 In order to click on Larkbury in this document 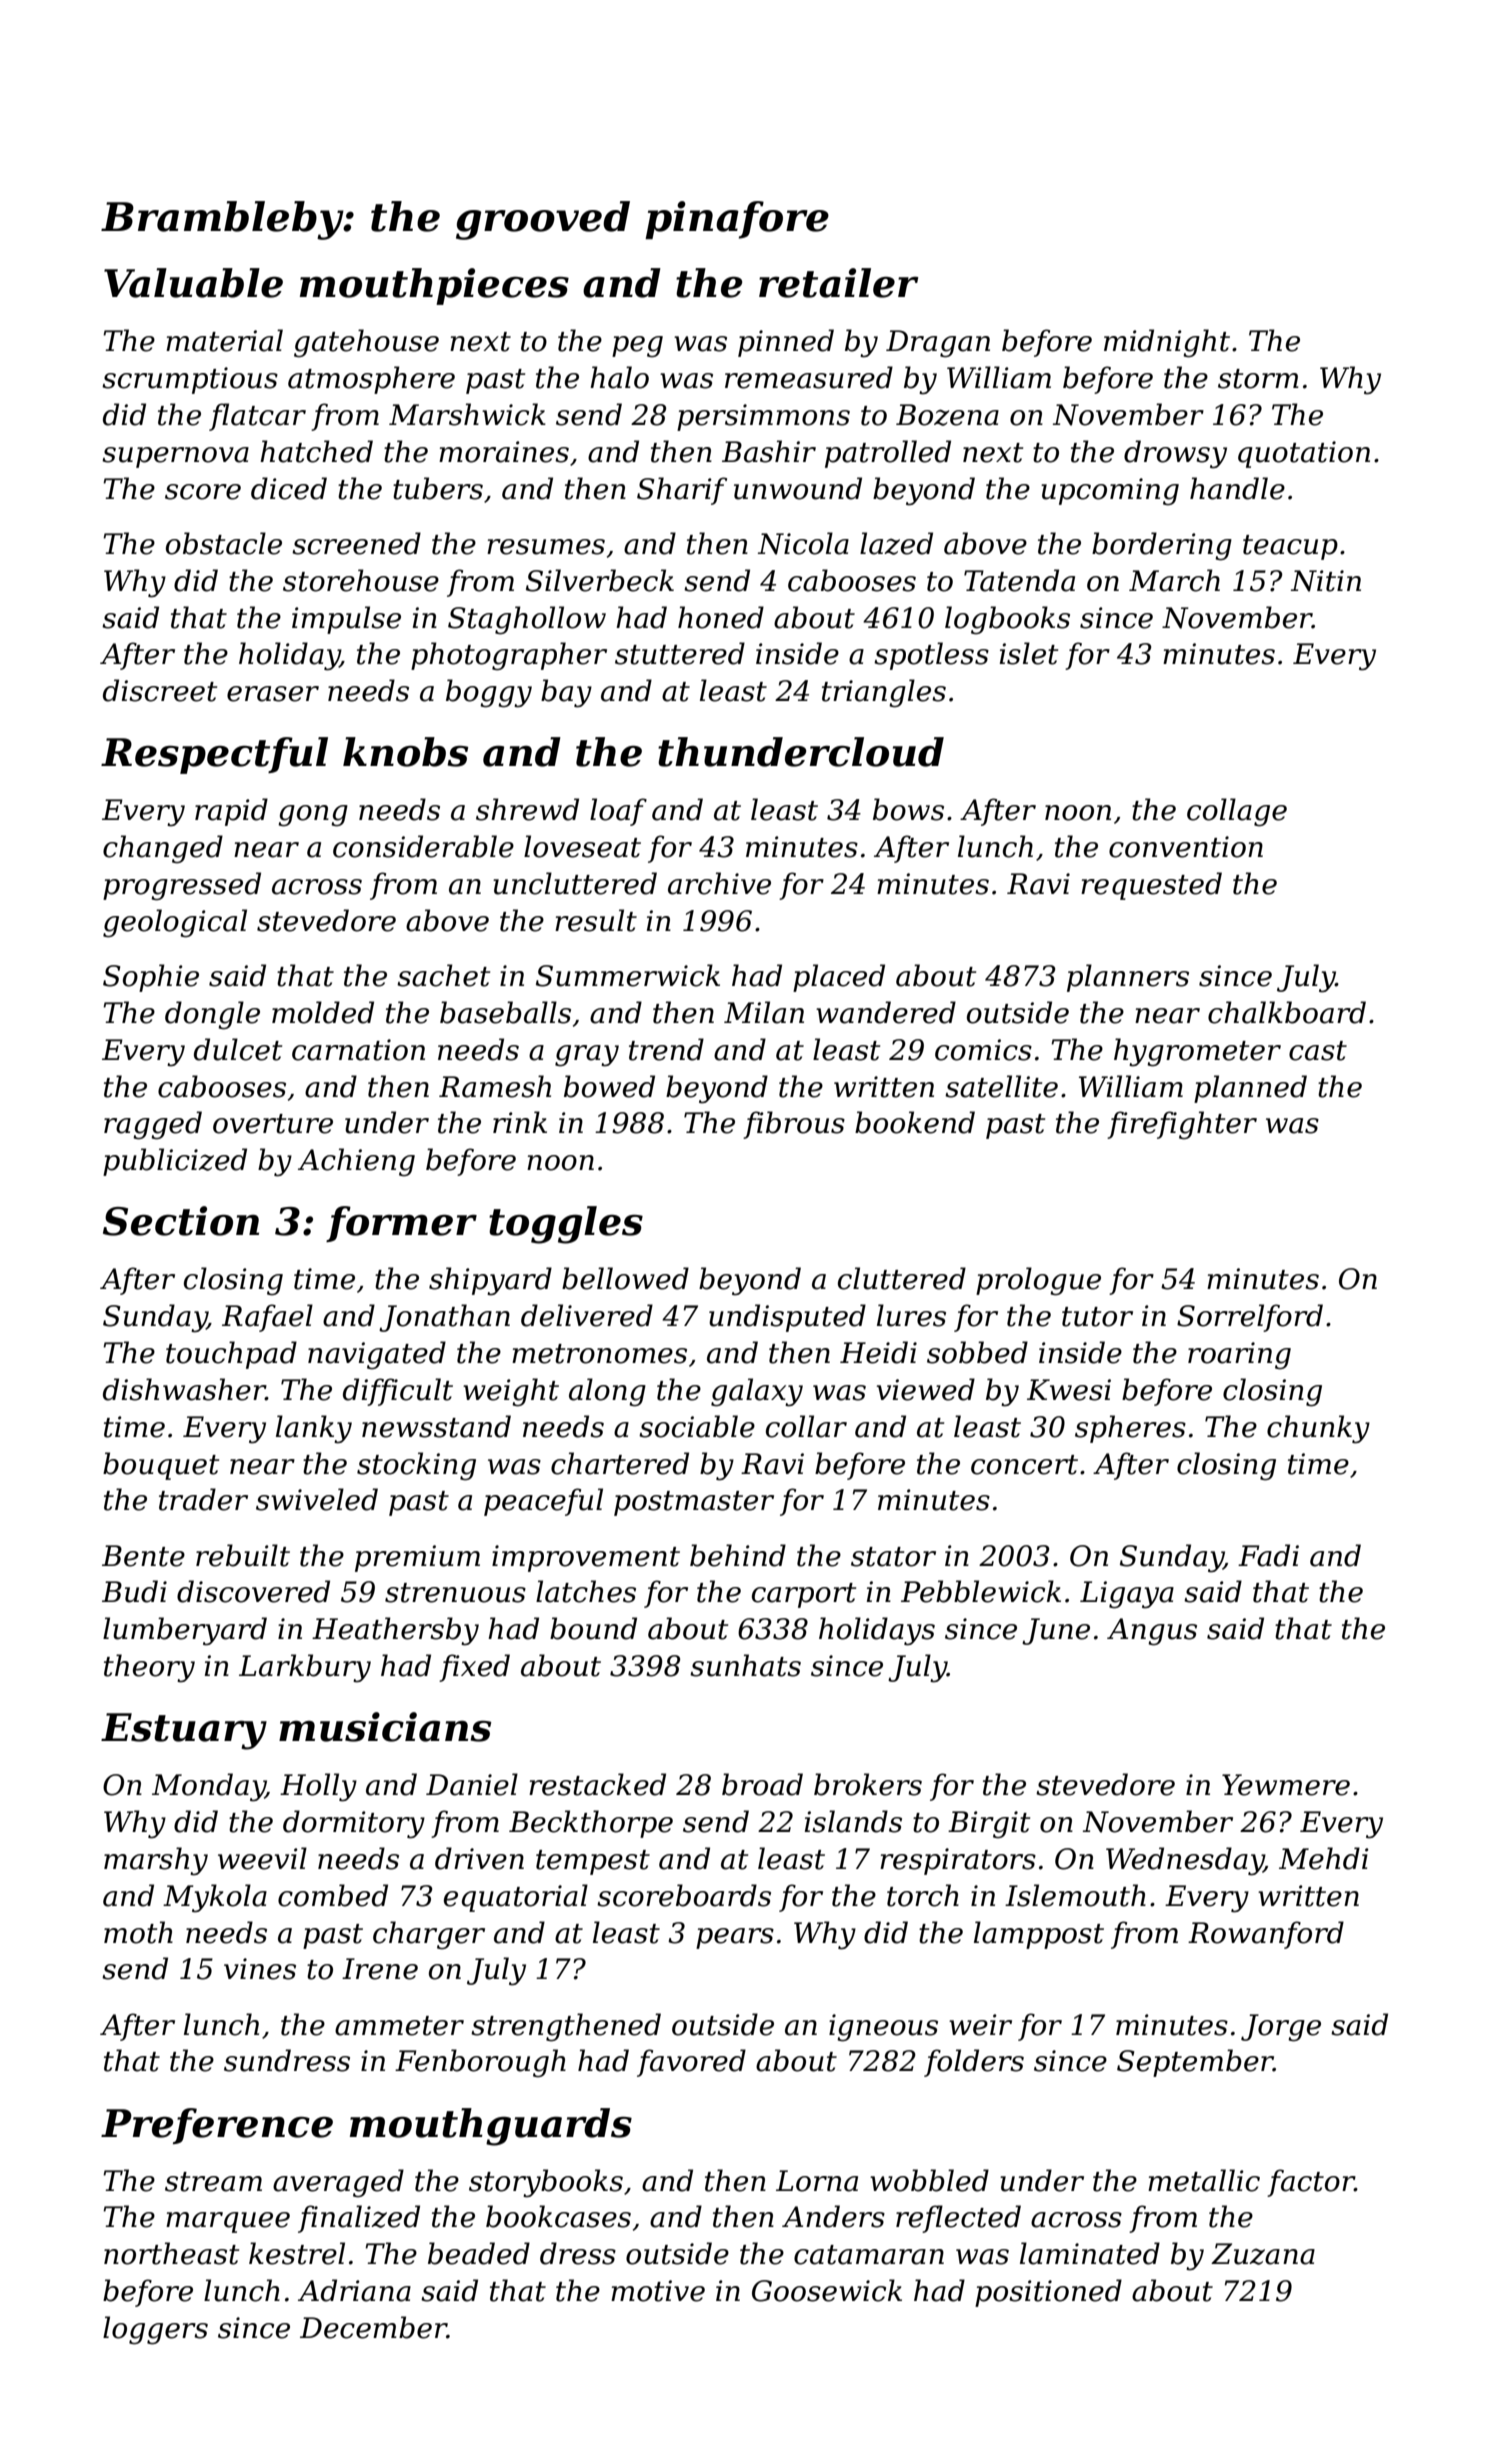, I will do `click(305, 1668)`.
